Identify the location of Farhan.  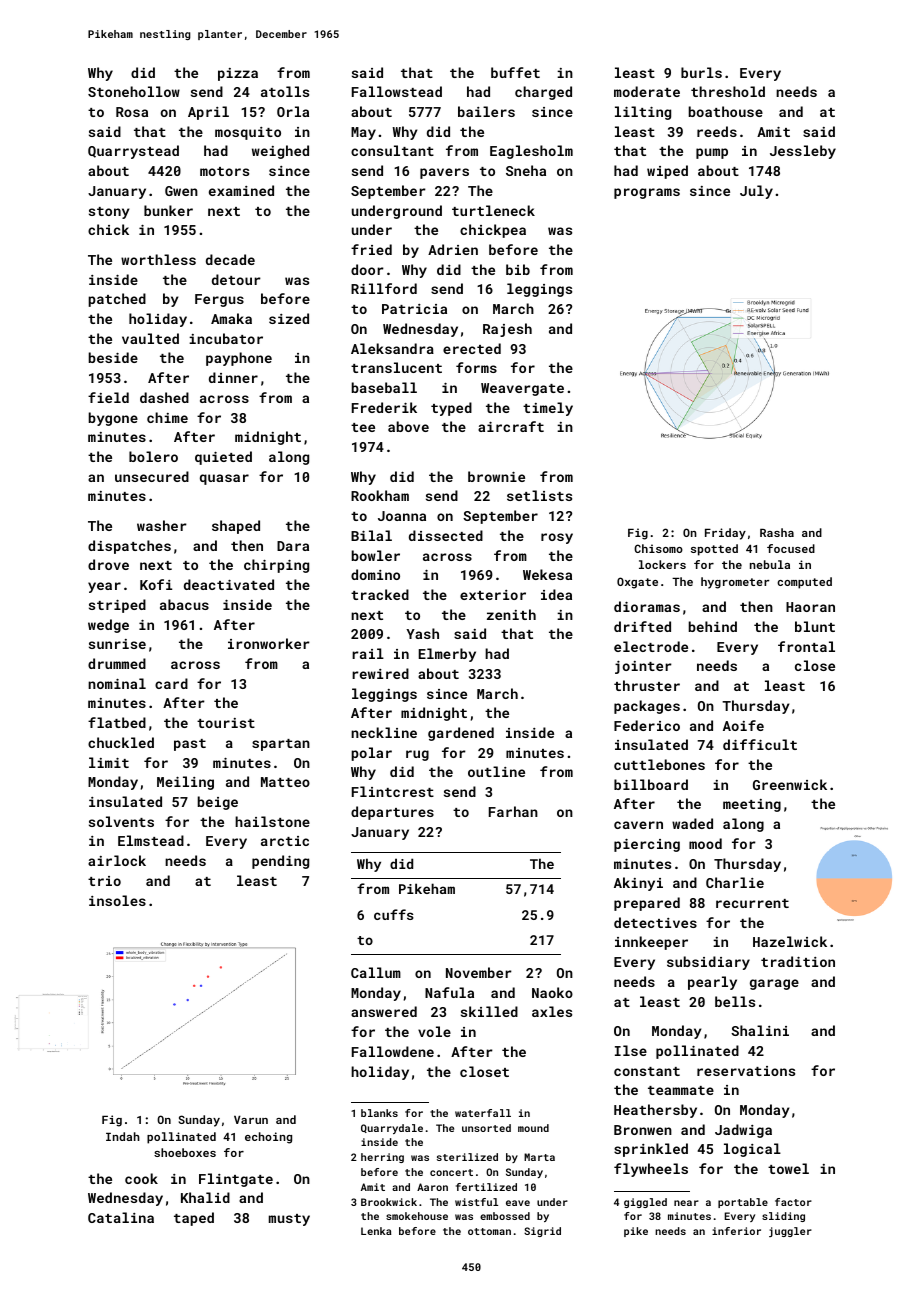
(513, 811).
